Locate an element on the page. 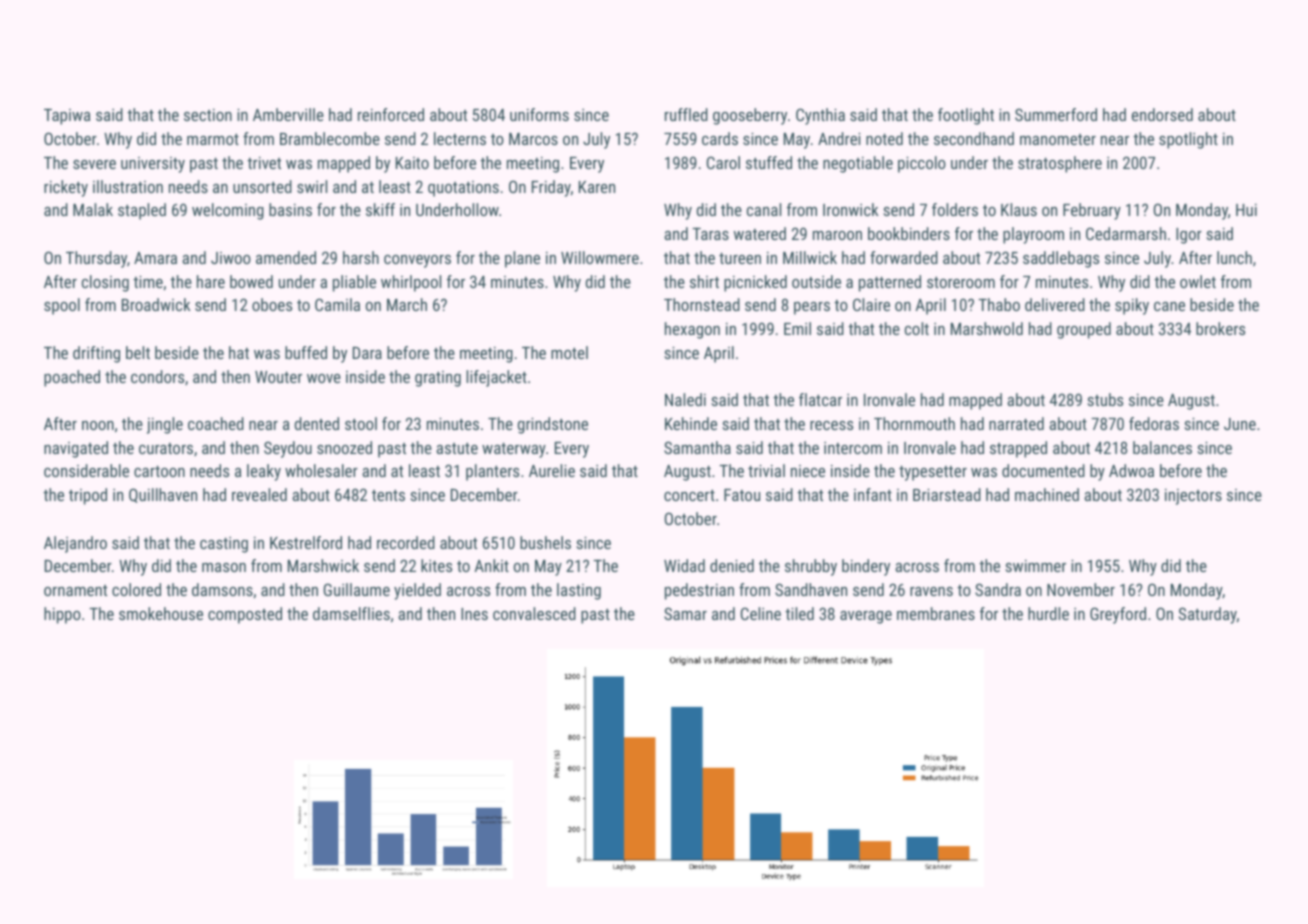 The width and height of the page is (1308, 924). belt is located at coordinates (138, 352).
